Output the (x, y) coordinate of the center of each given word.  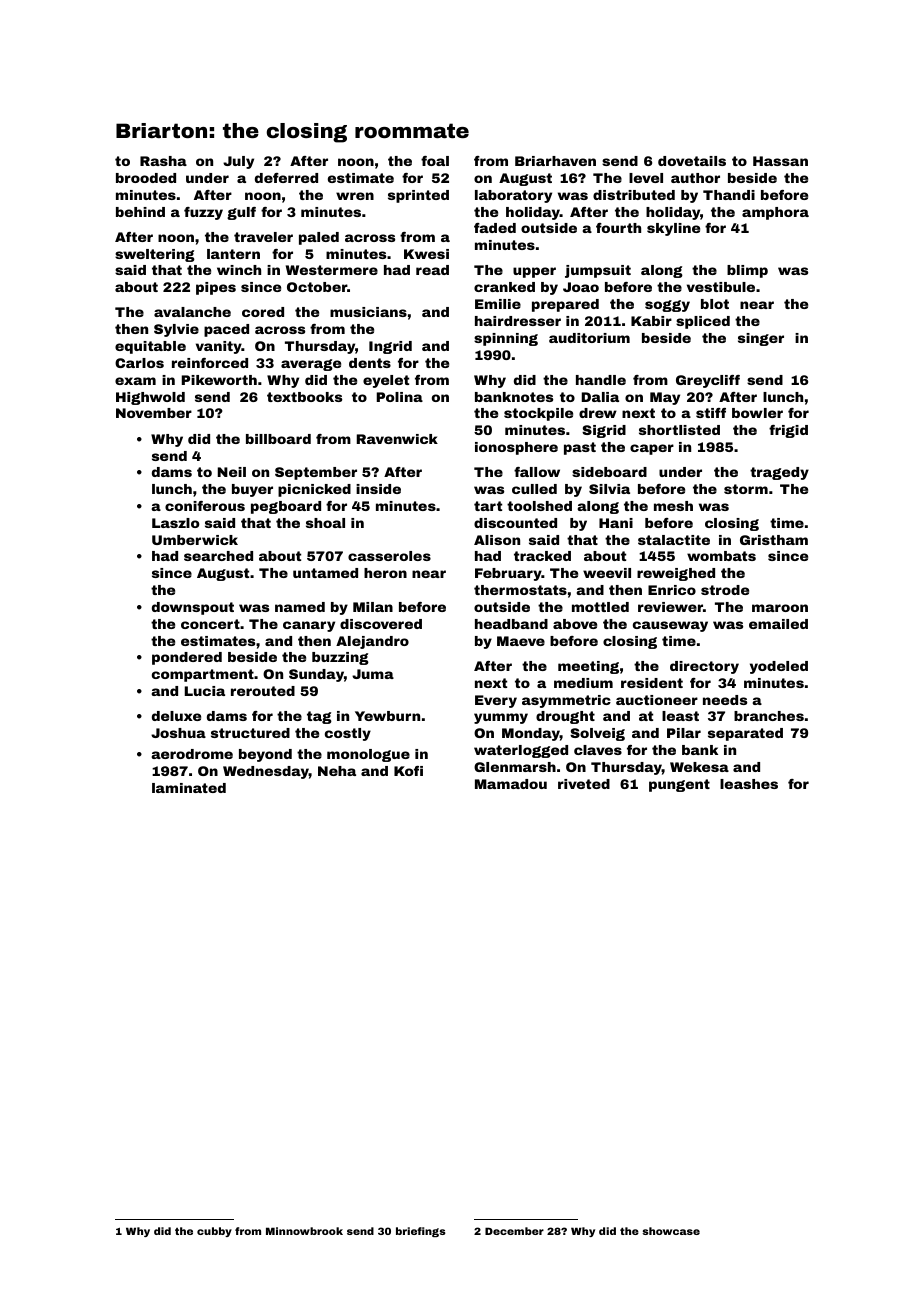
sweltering (155, 255)
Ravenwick (397, 439)
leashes (749, 784)
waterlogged (521, 751)
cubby (214, 1232)
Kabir (651, 321)
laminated (189, 788)
